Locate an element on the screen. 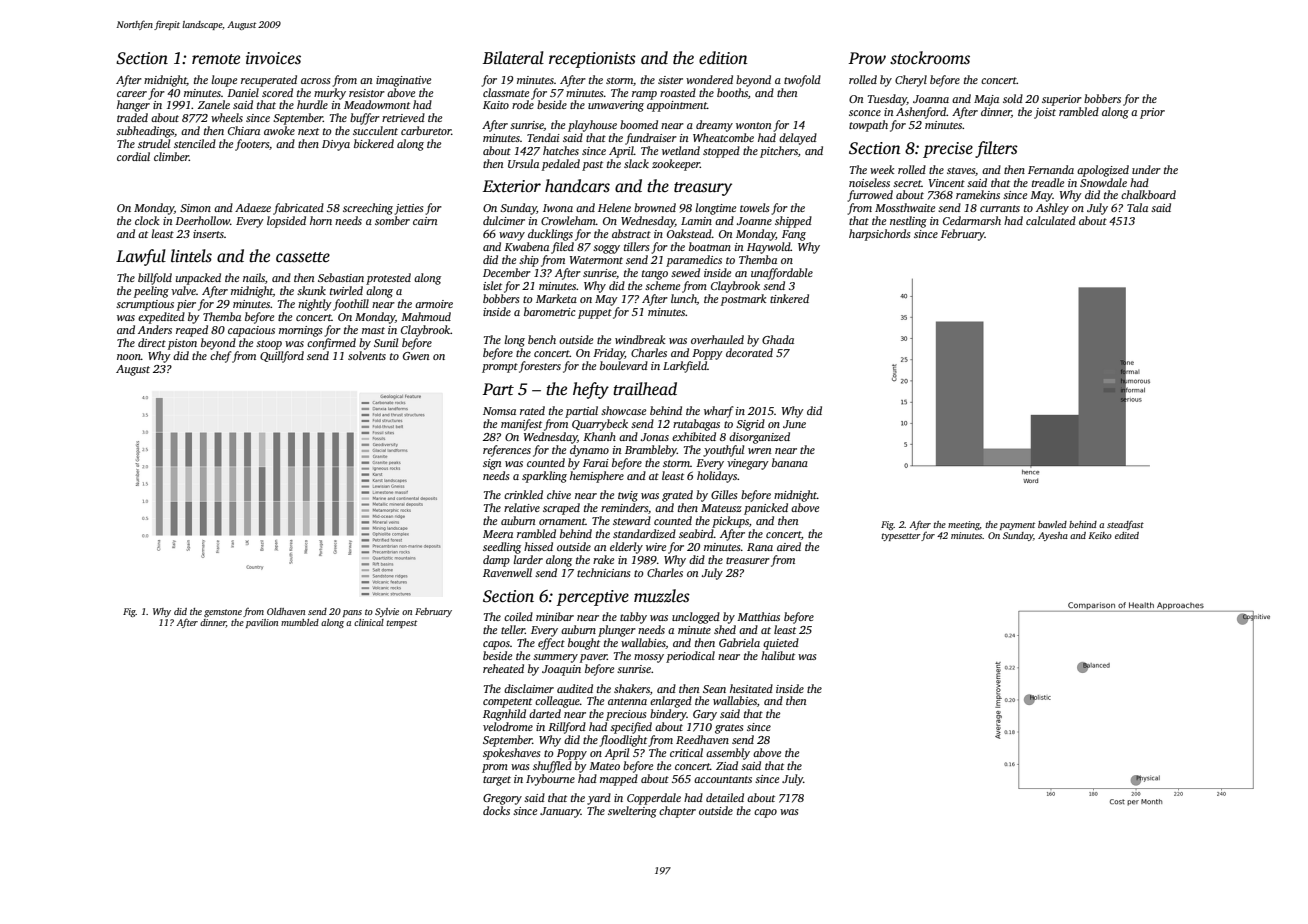 The image size is (1308, 924). stockrooms is located at coordinates (930, 58).
